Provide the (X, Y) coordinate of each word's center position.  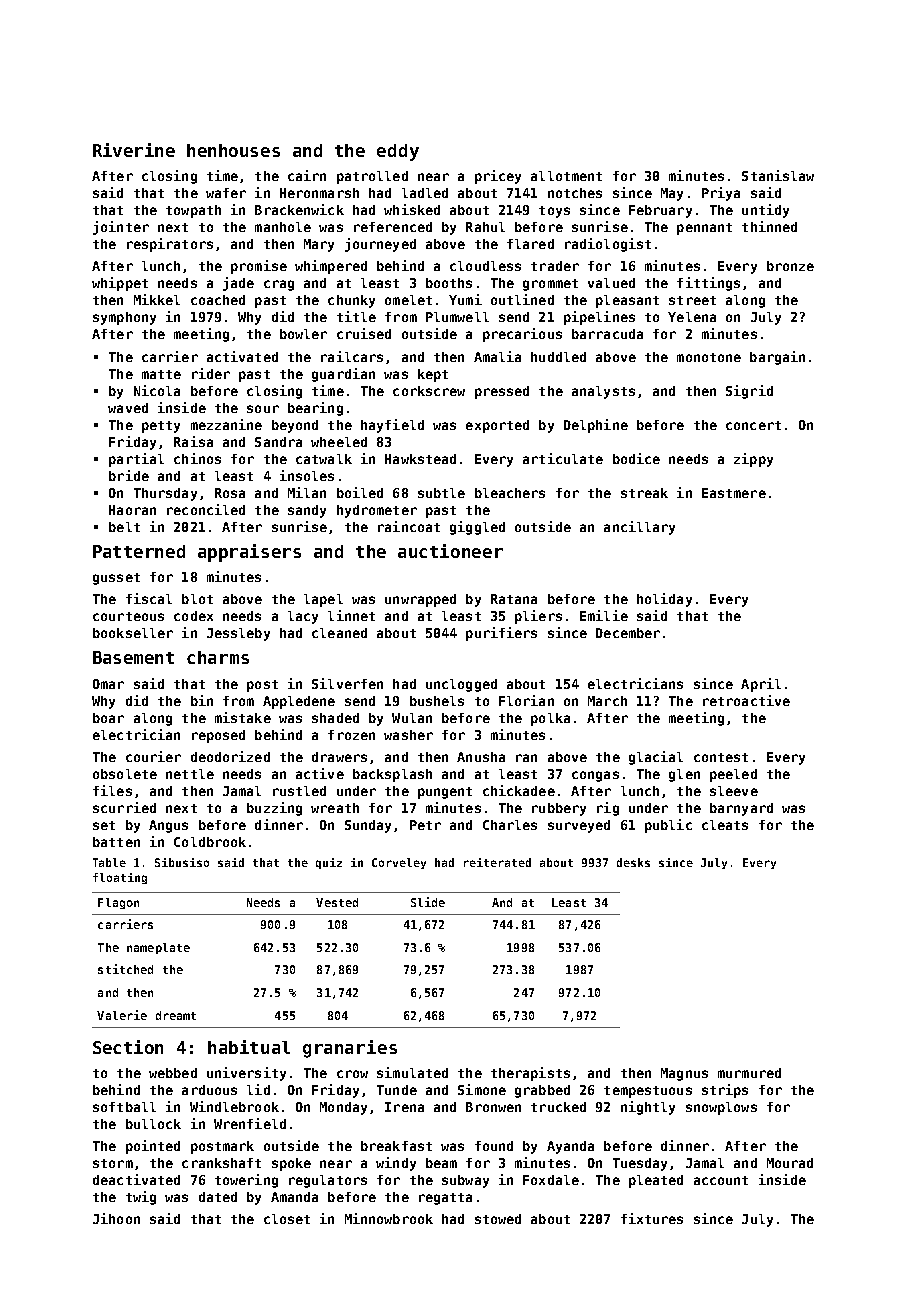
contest (721, 757)
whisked (412, 209)
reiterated (497, 862)
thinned (769, 226)
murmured (749, 1073)
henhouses (233, 150)
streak (644, 493)
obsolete (125, 774)
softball (124, 1107)
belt (124, 527)
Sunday (368, 826)
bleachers (510, 493)
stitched (125, 969)
